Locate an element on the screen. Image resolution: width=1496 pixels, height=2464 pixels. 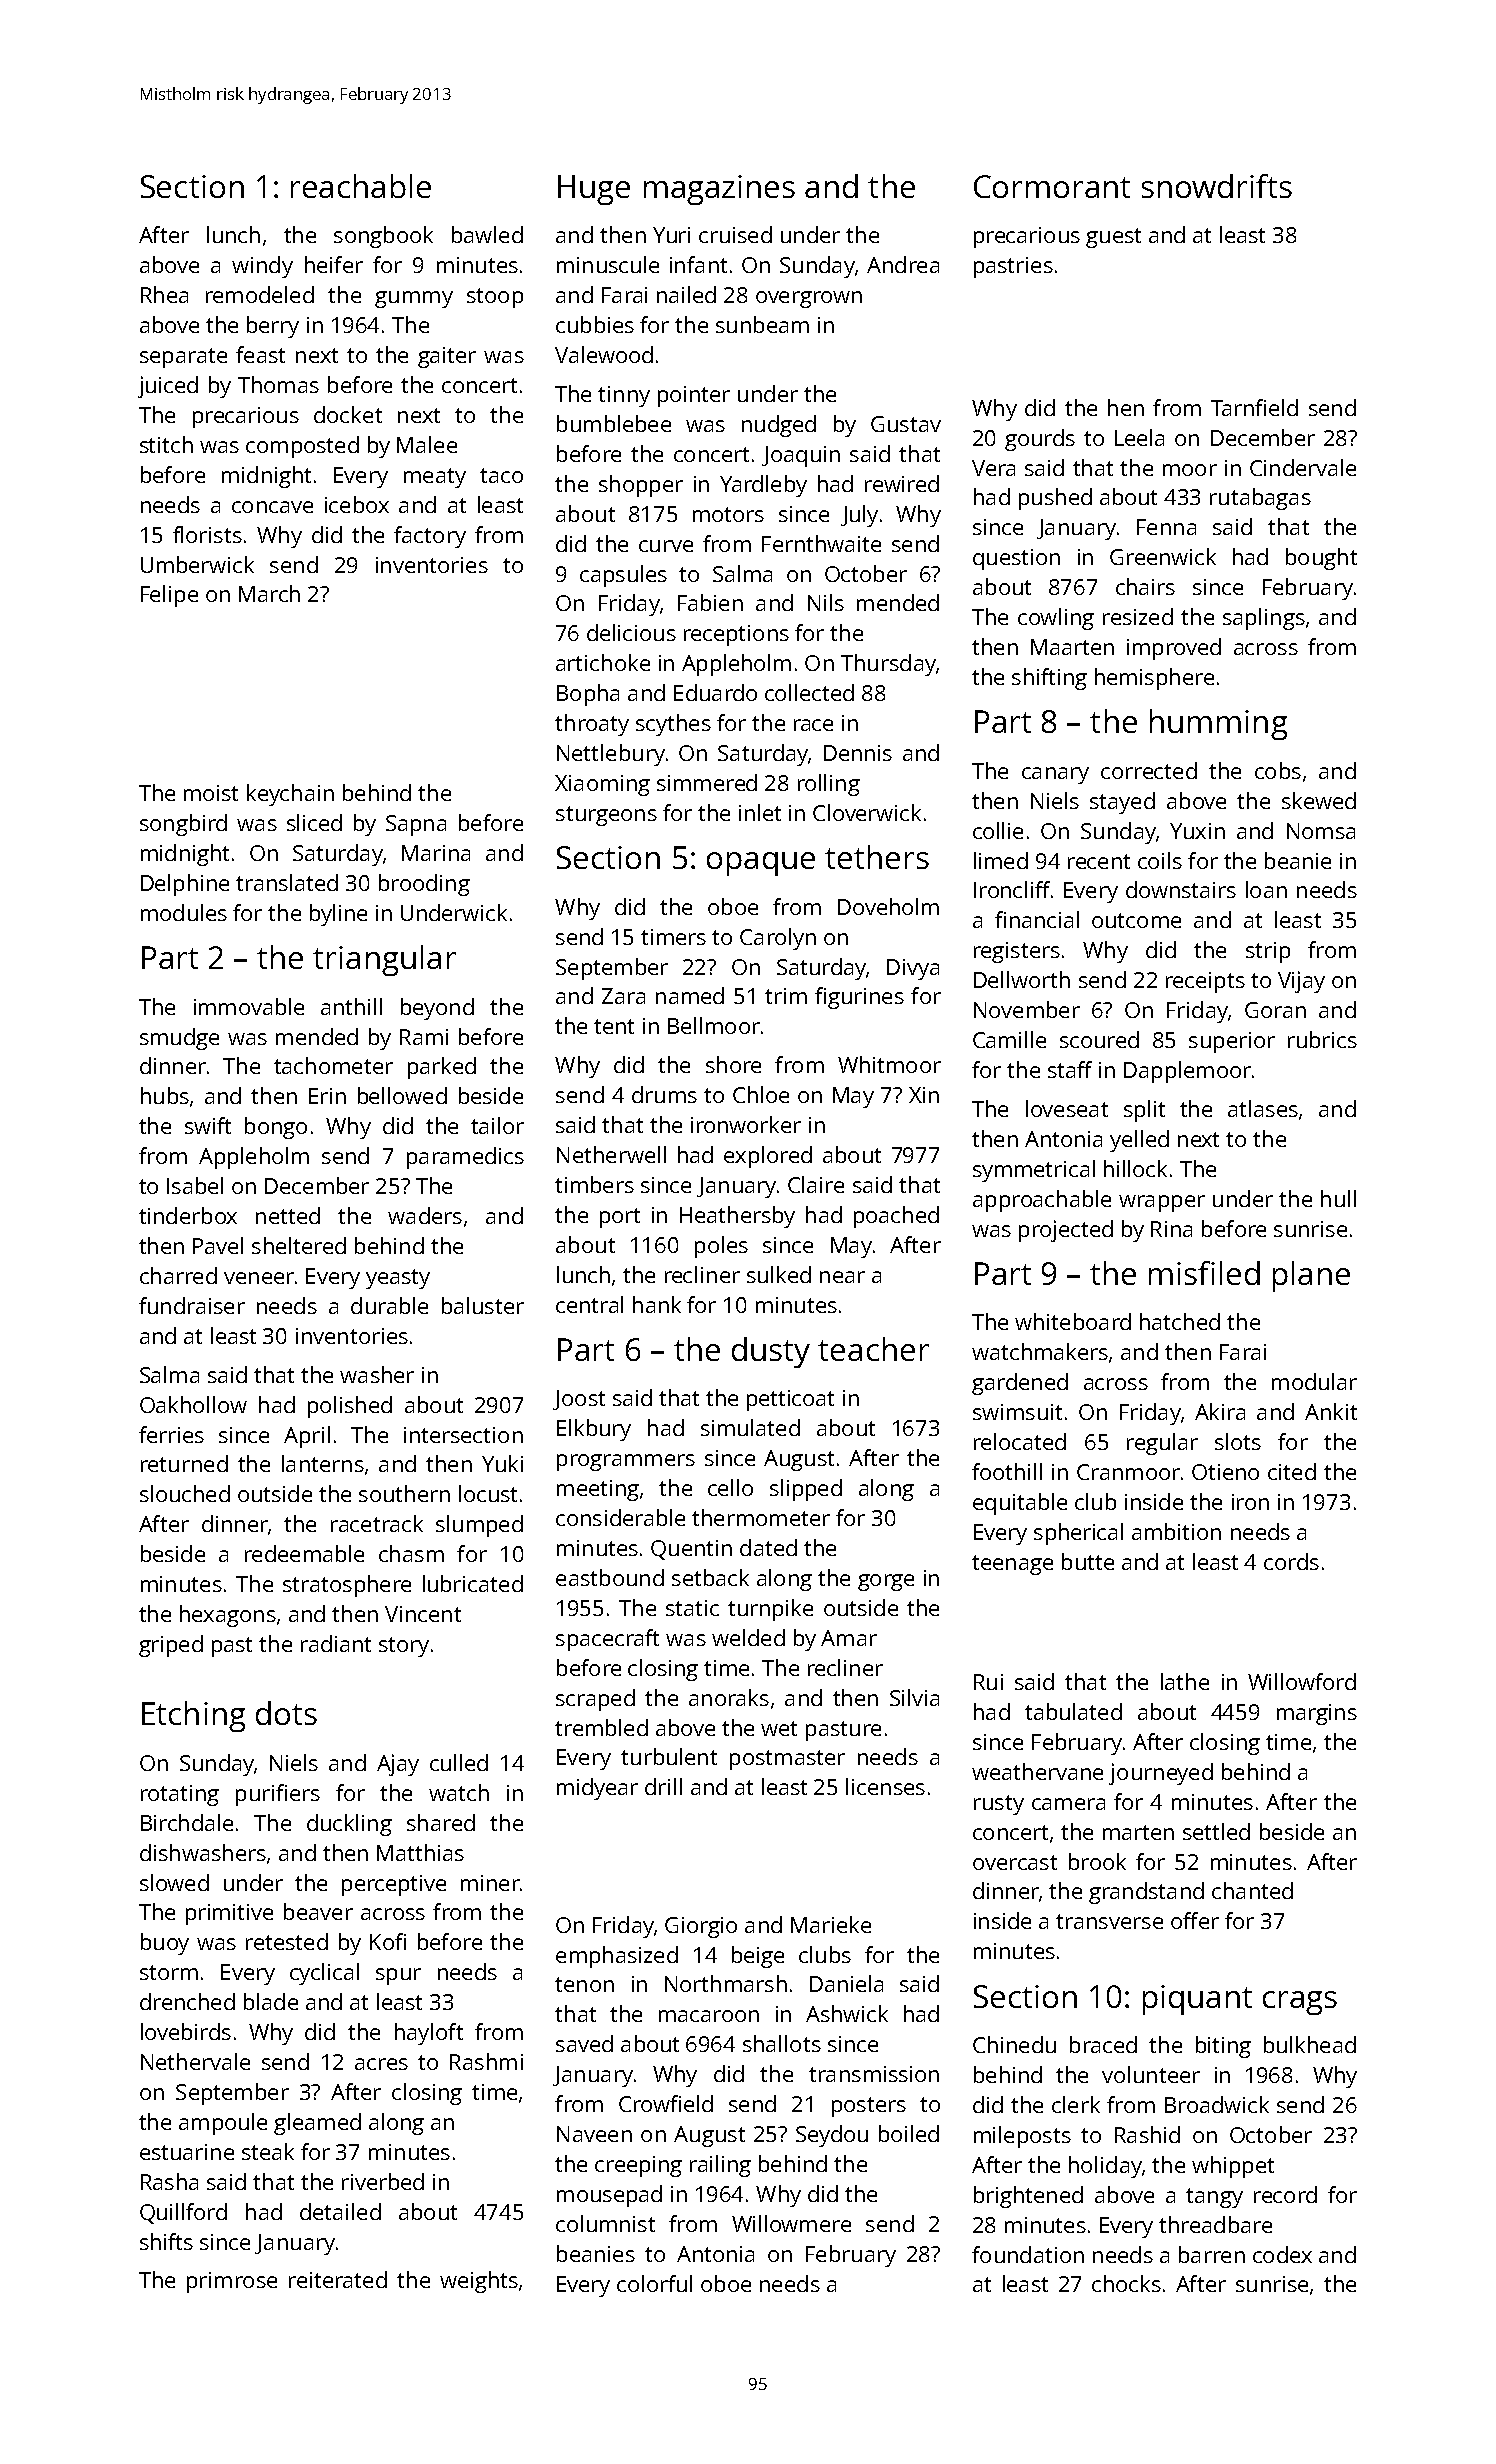
artichoke is located at coordinates (603, 662).
